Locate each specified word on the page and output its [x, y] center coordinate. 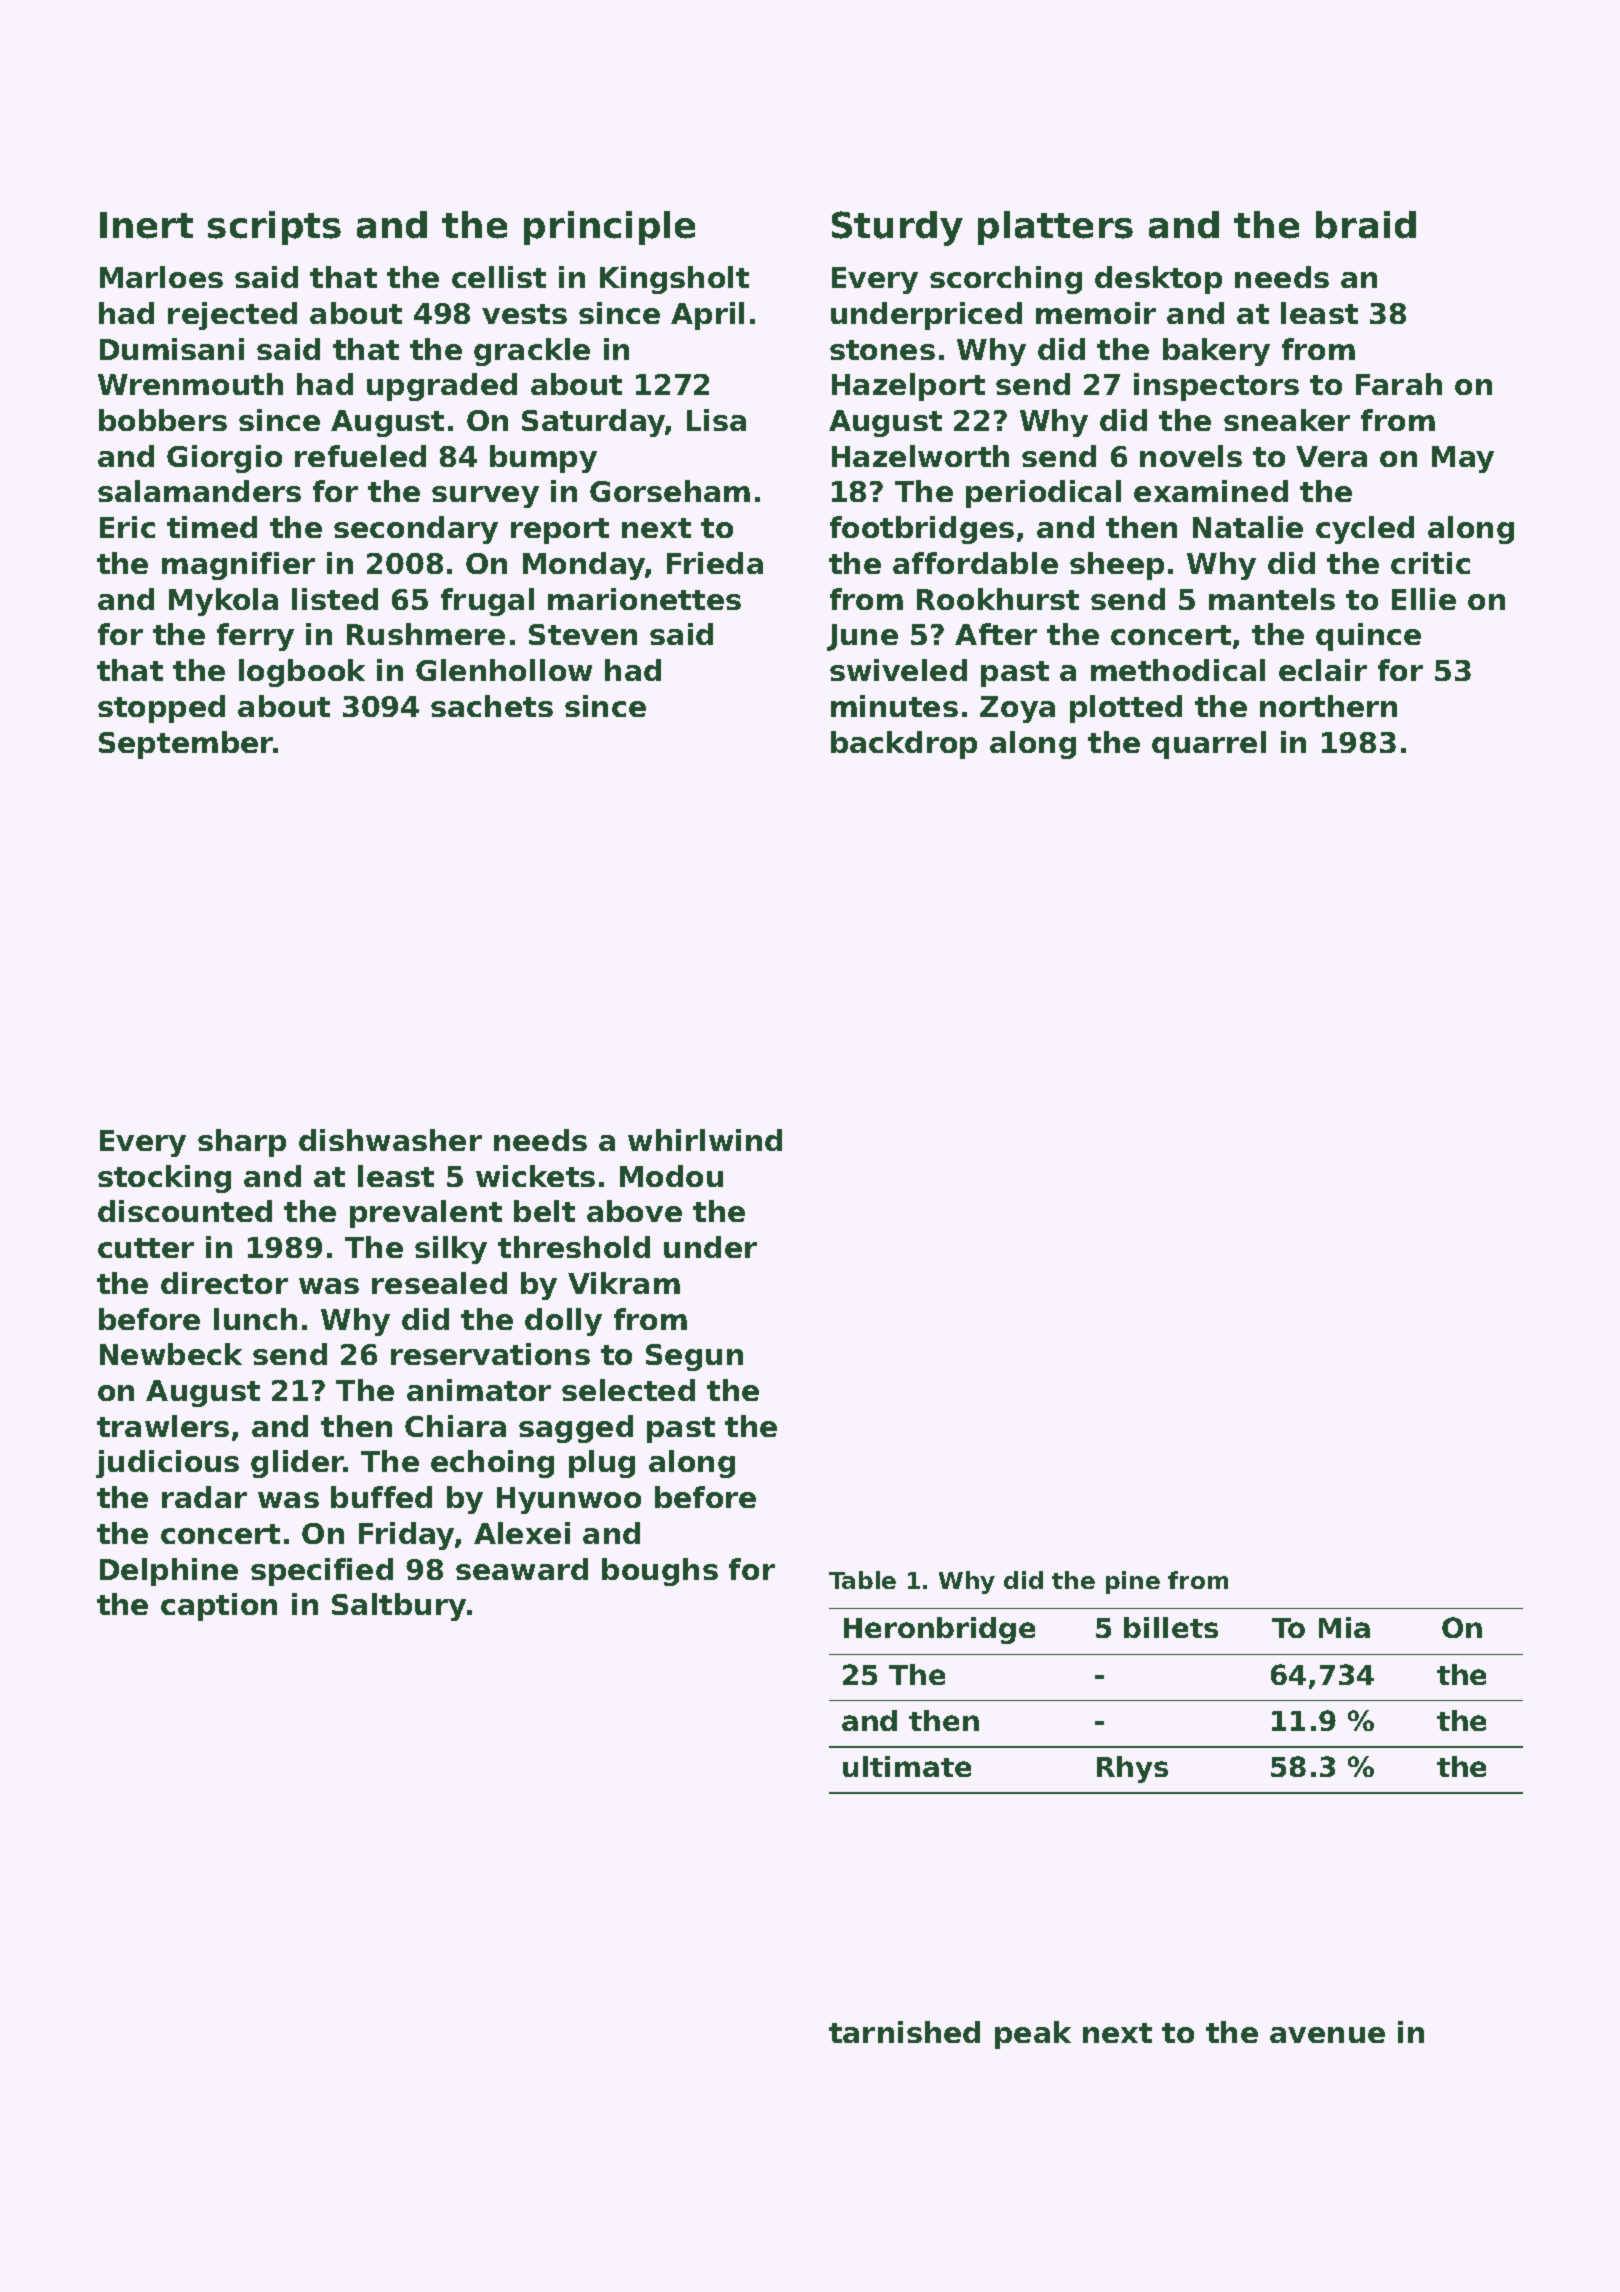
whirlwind [705, 1140]
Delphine [169, 1572]
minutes [894, 706]
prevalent [426, 1214]
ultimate [907, 1766]
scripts [274, 228]
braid [1366, 225]
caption [219, 1607]
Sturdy [897, 228]
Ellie [1424, 599]
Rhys [1132, 1769]
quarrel [1209, 745]
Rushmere [426, 634]
